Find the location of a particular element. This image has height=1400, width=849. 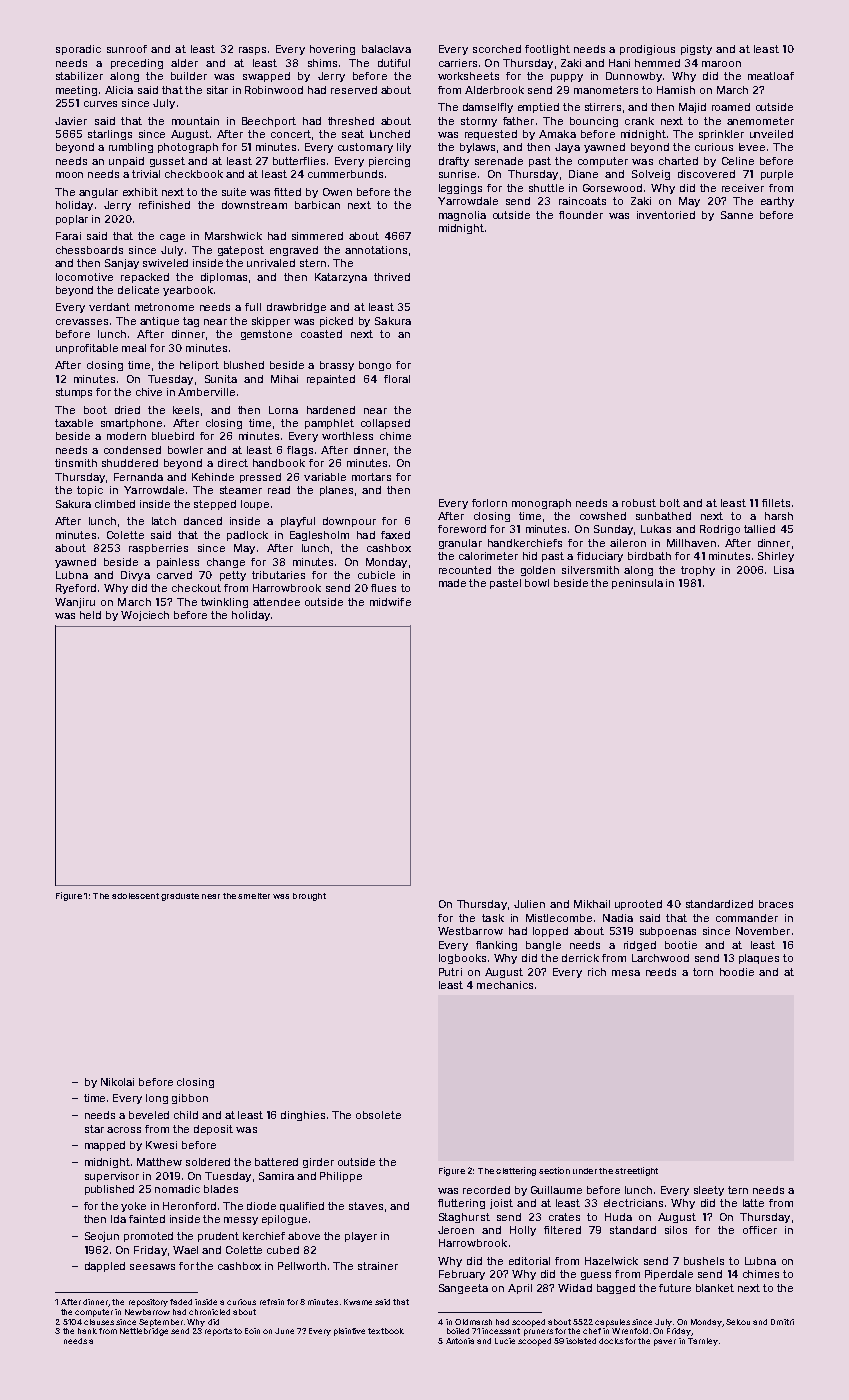

Gorsewood is located at coordinates (612, 188).
